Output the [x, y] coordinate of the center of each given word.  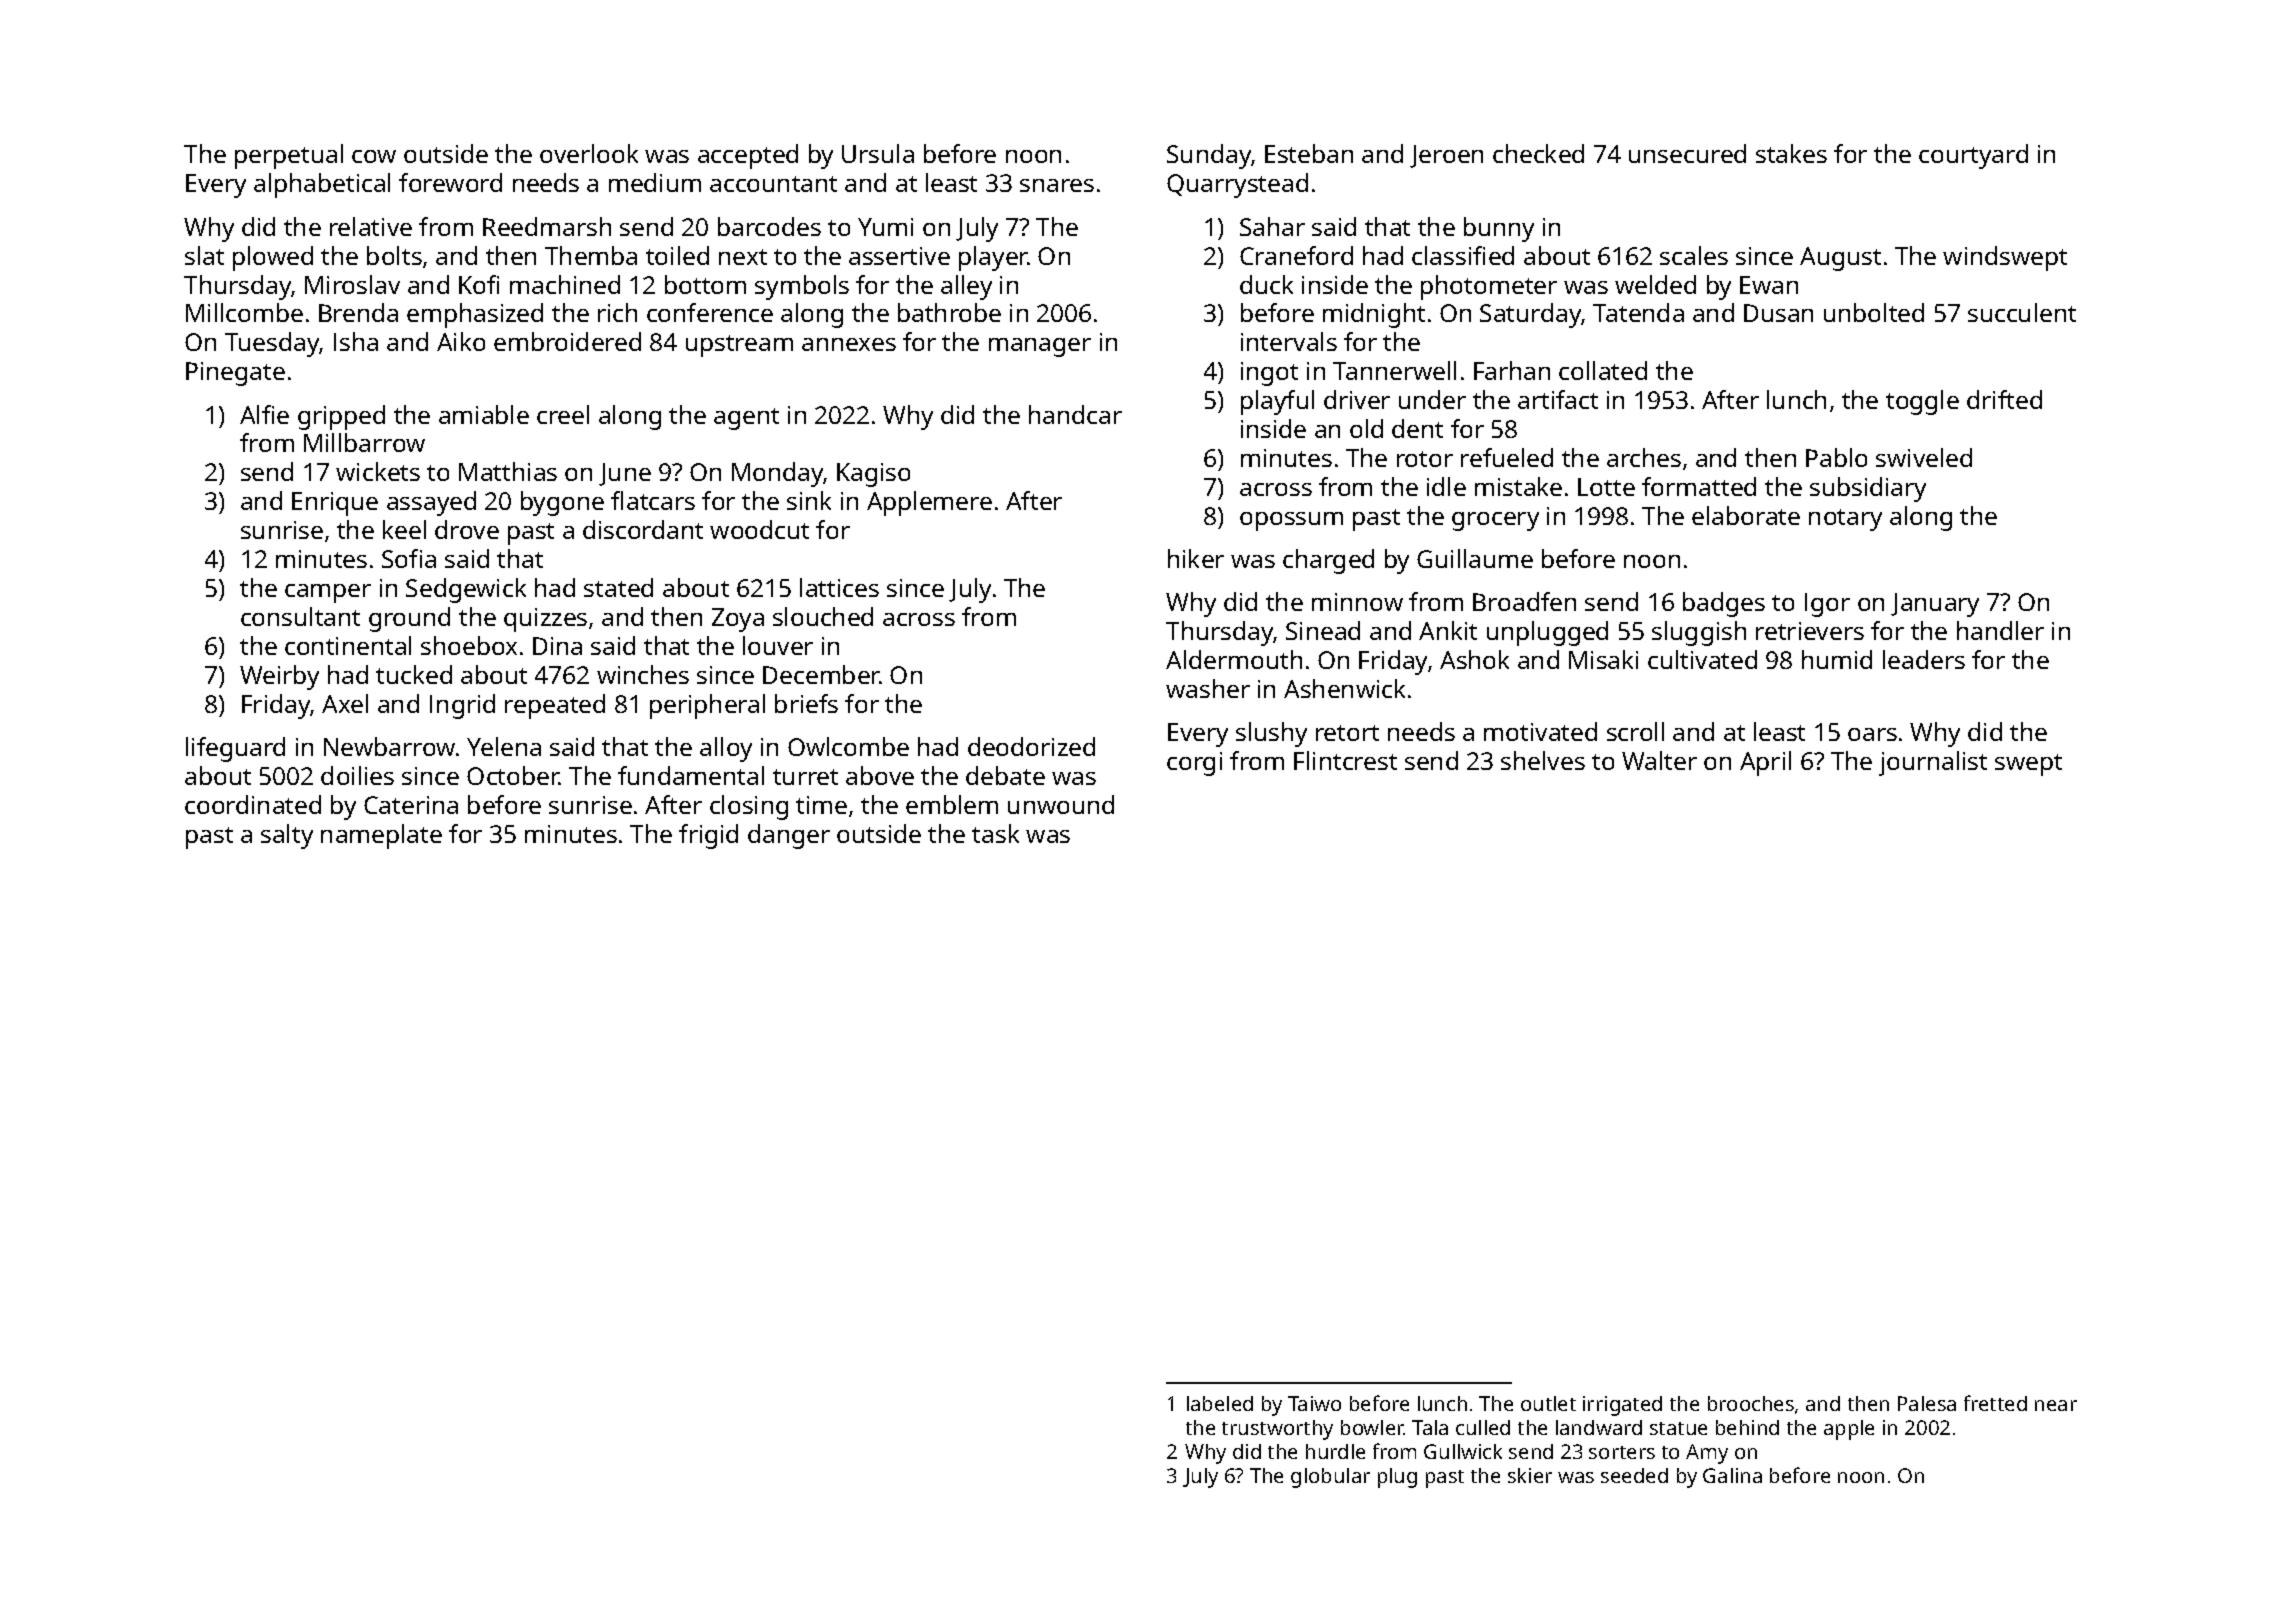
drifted [2004, 399]
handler [2000, 630]
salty [287, 836]
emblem [952, 804]
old [1366, 428]
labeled [1220, 1403]
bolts [394, 255]
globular [1330, 1478]
